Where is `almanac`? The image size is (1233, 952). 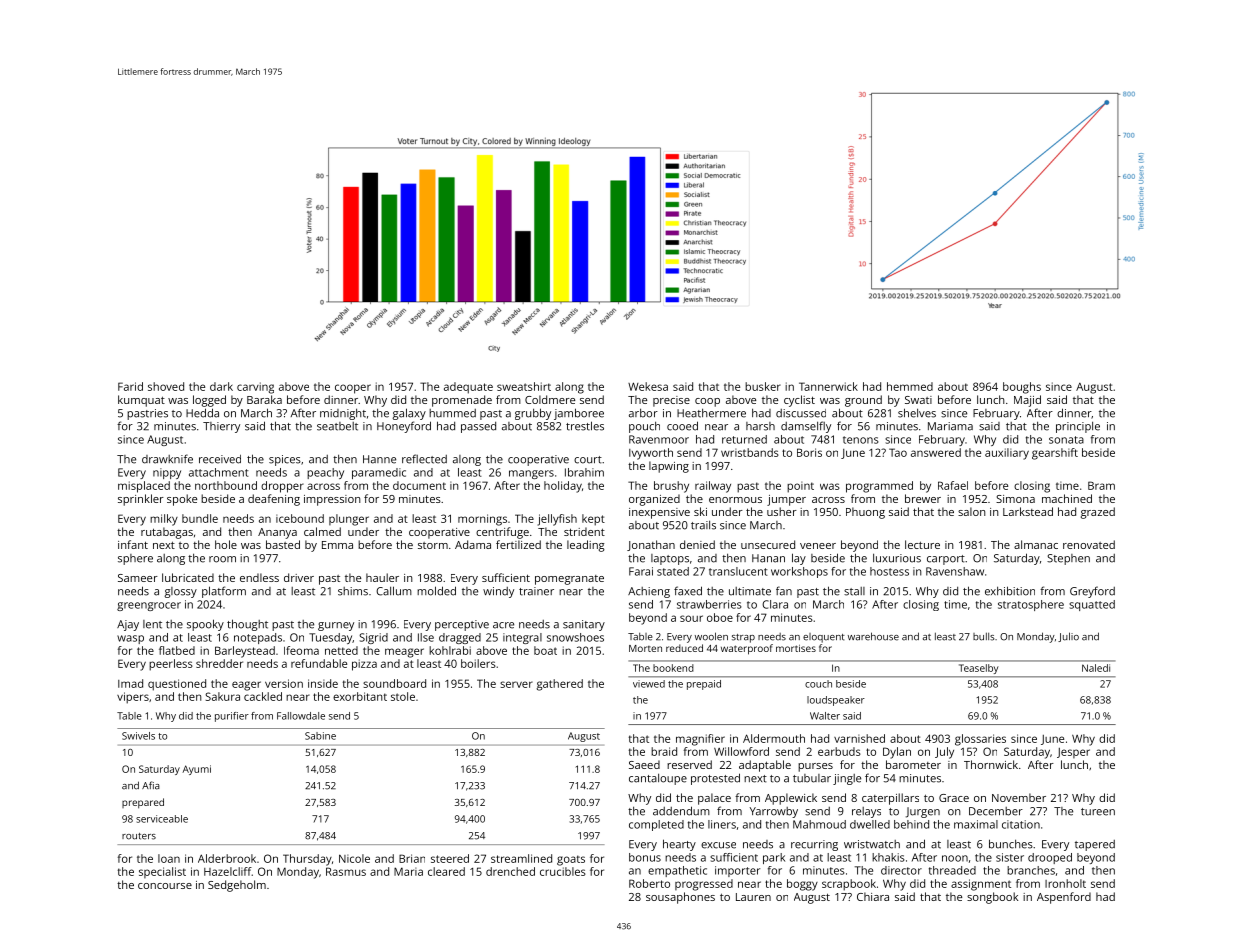
almanac is located at coordinates (1036, 544).
